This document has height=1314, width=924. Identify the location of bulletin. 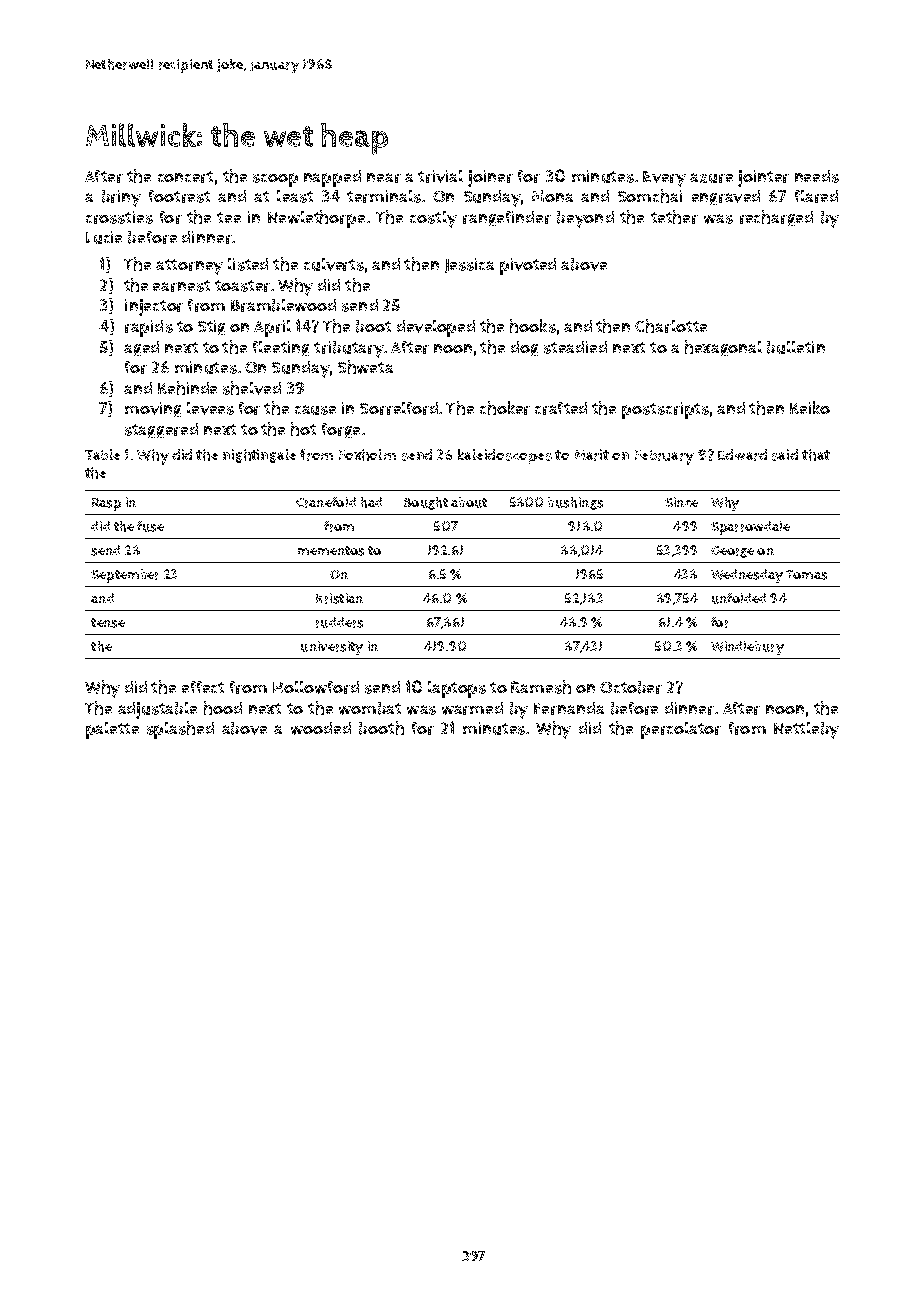
(796, 347).
